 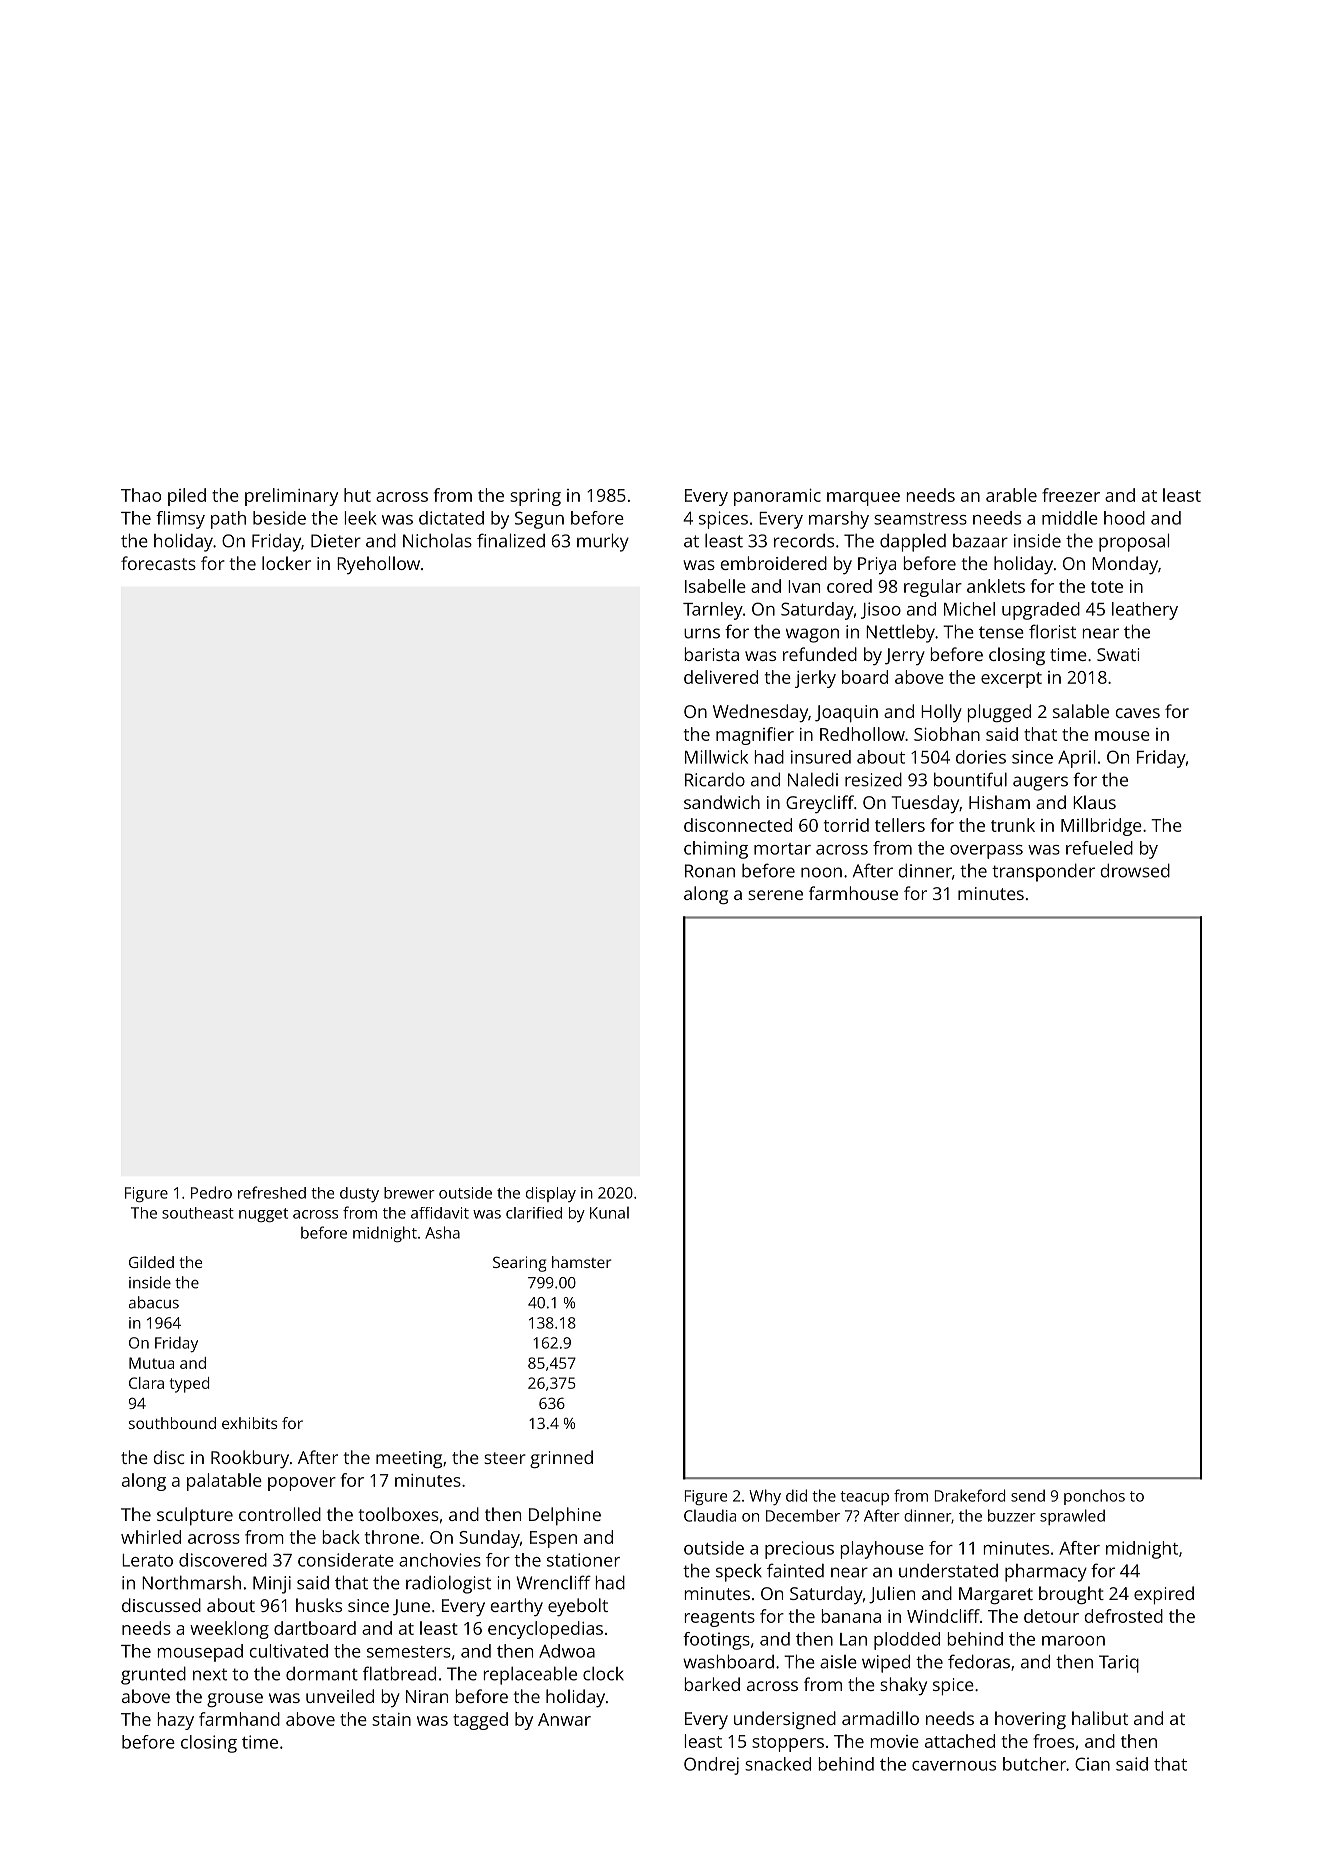 What do you see at coordinates (710, 871) in the page?
I see `Ronan` at bounding box center [710, 871].
